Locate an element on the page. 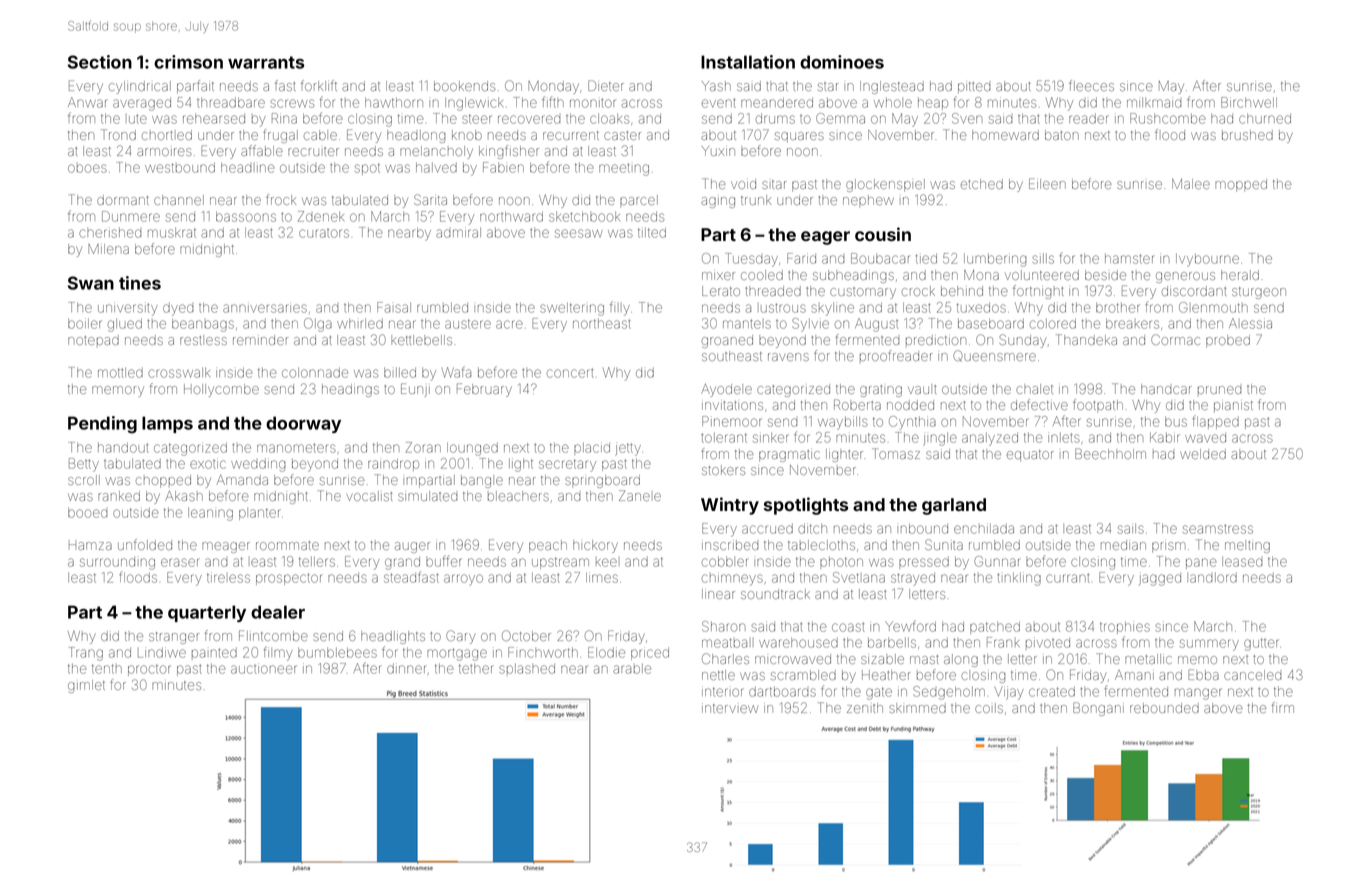  landlord is located at coordinates (1212, 578).
